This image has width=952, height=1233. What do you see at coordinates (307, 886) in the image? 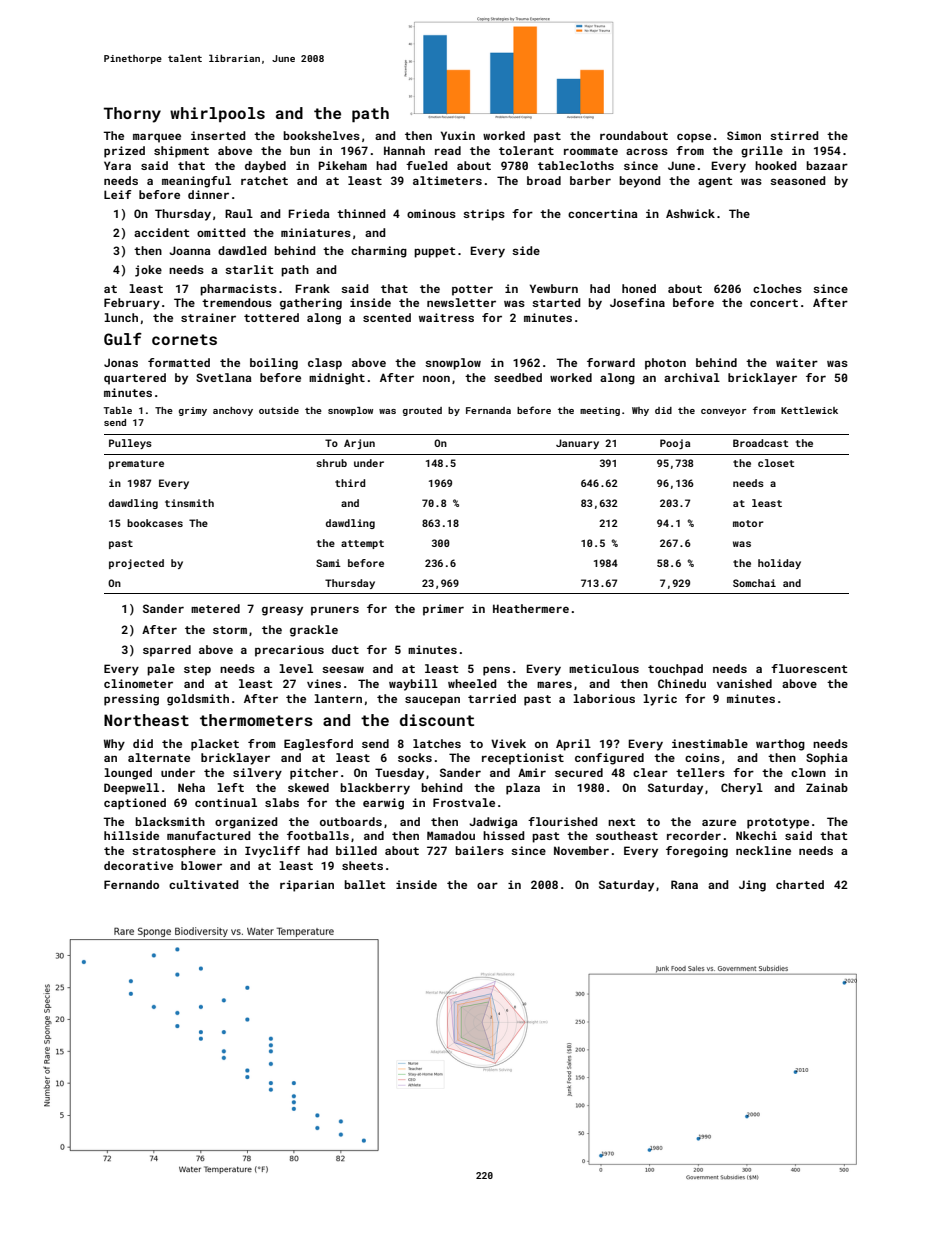
I see `riparian` at bounding box center [307, 886].
